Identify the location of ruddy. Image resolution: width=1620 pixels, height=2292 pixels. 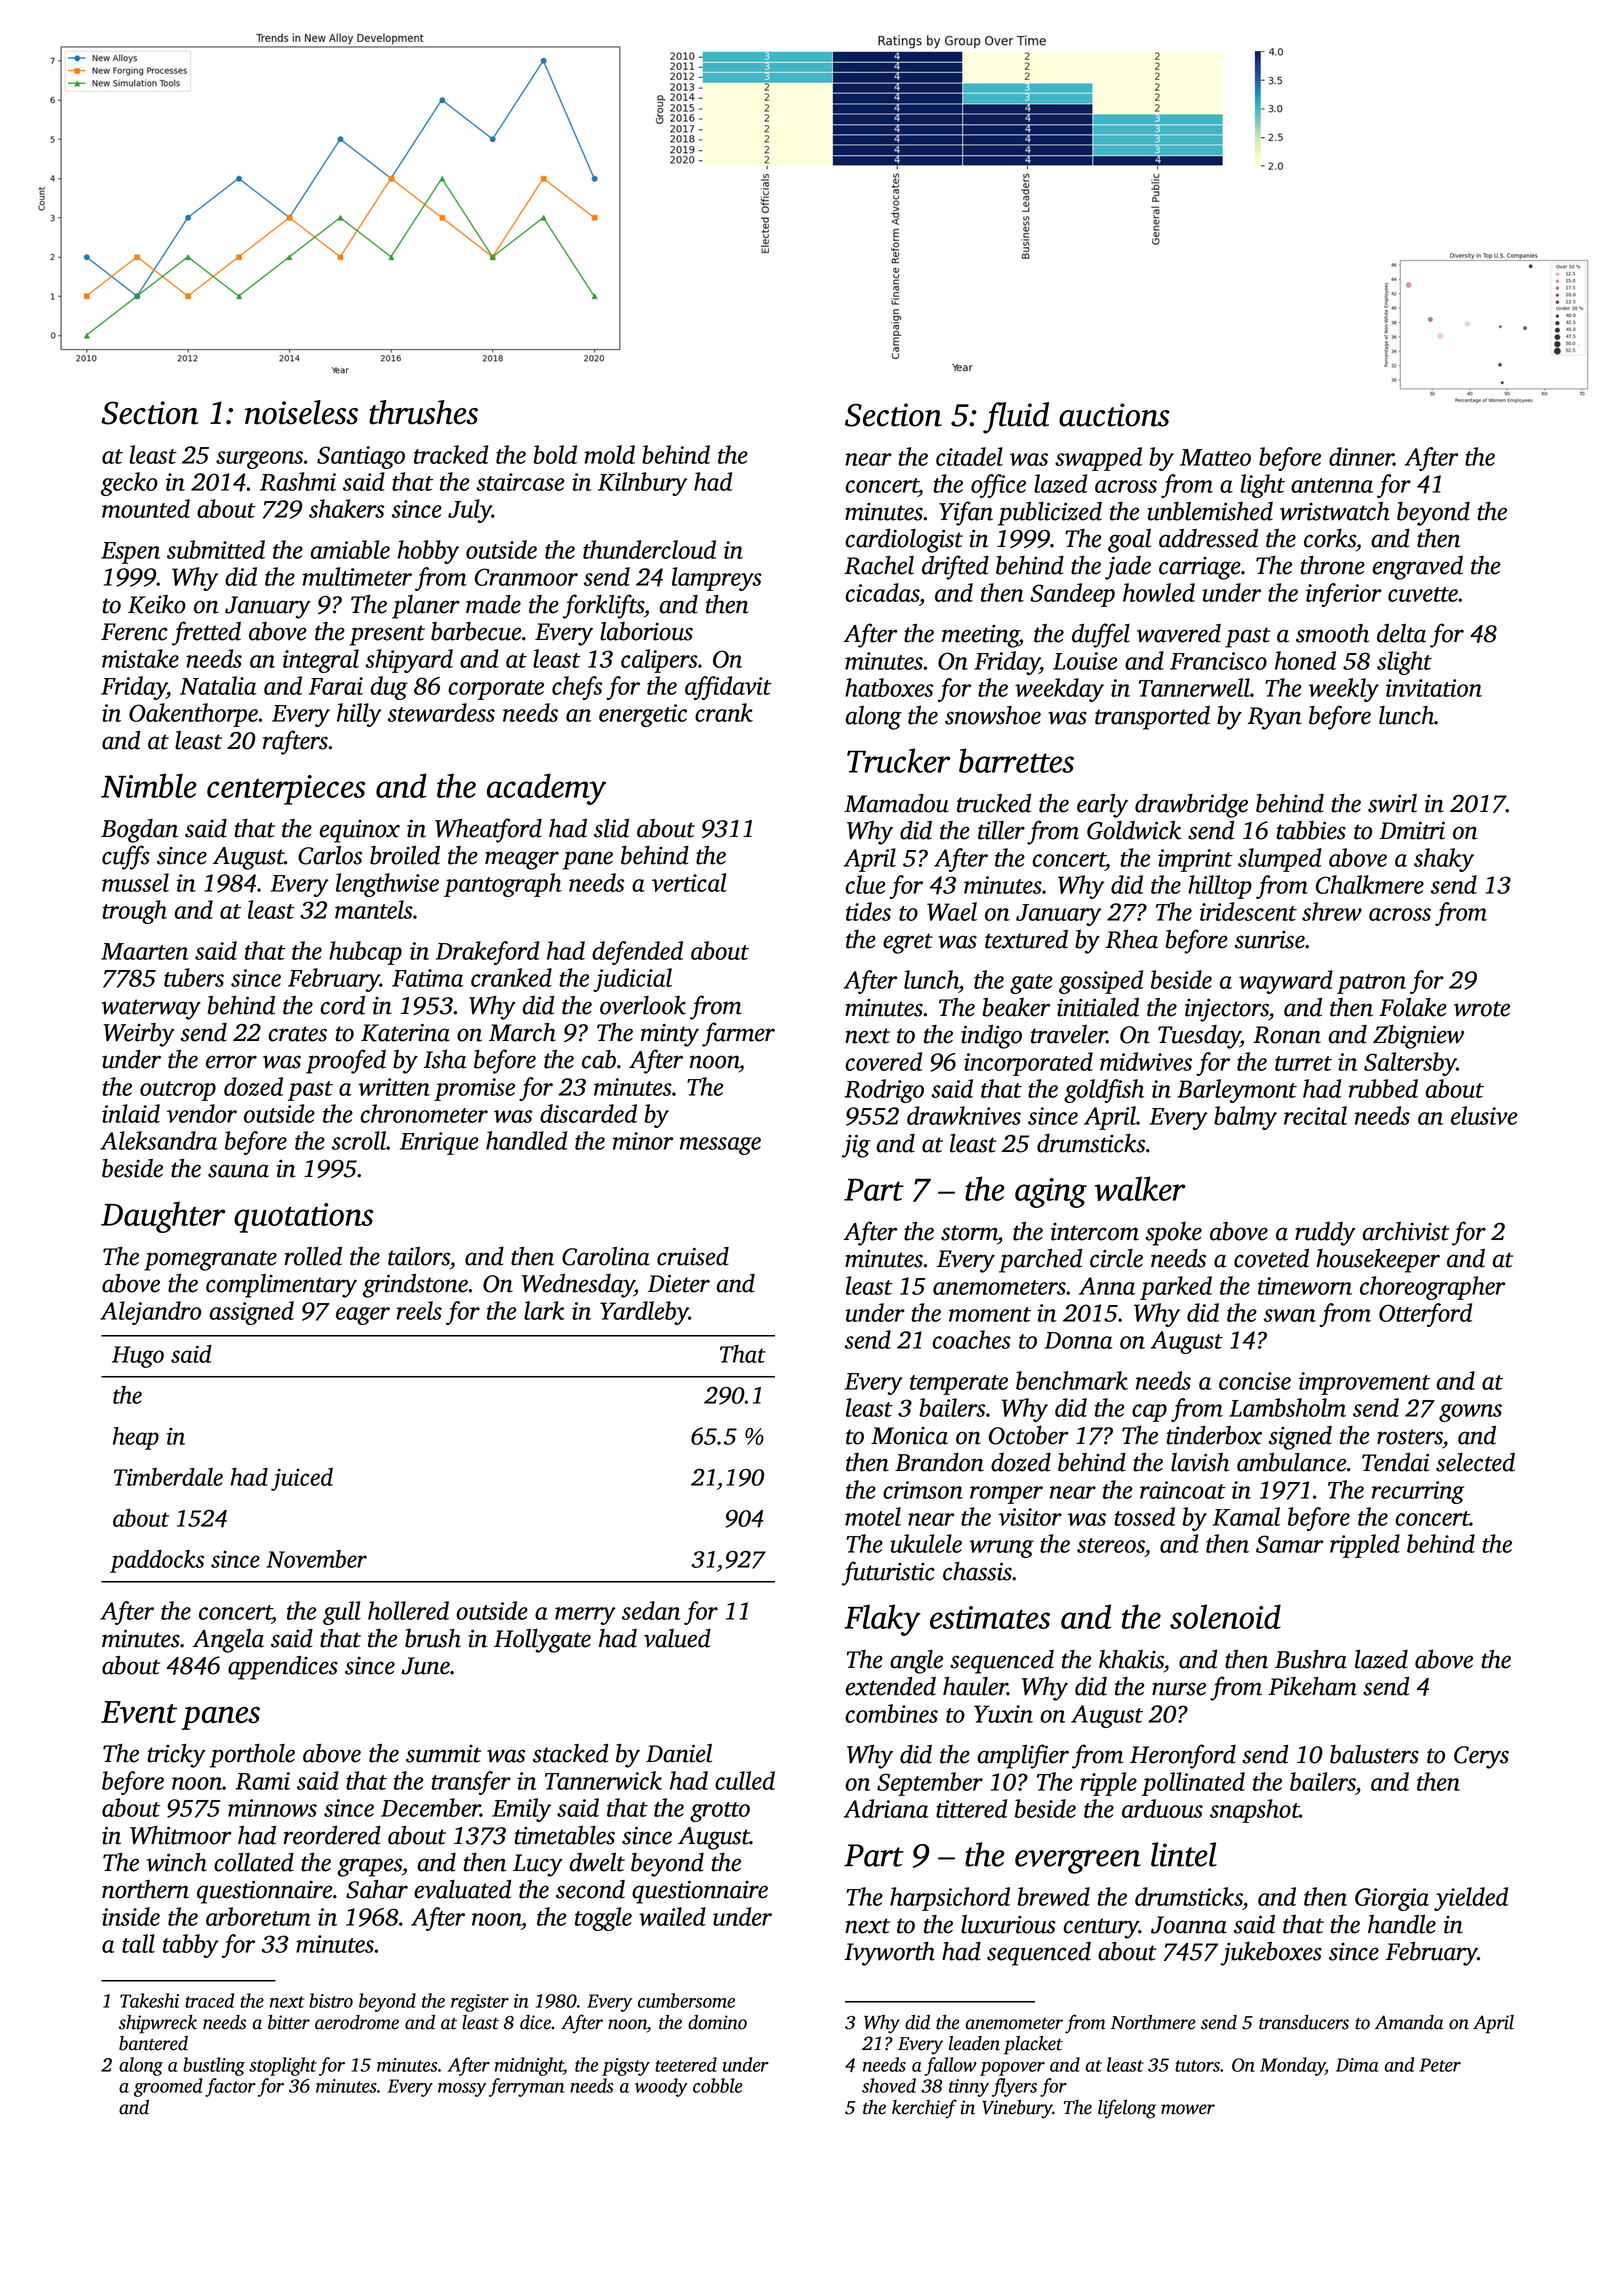
(1325, 1234).
